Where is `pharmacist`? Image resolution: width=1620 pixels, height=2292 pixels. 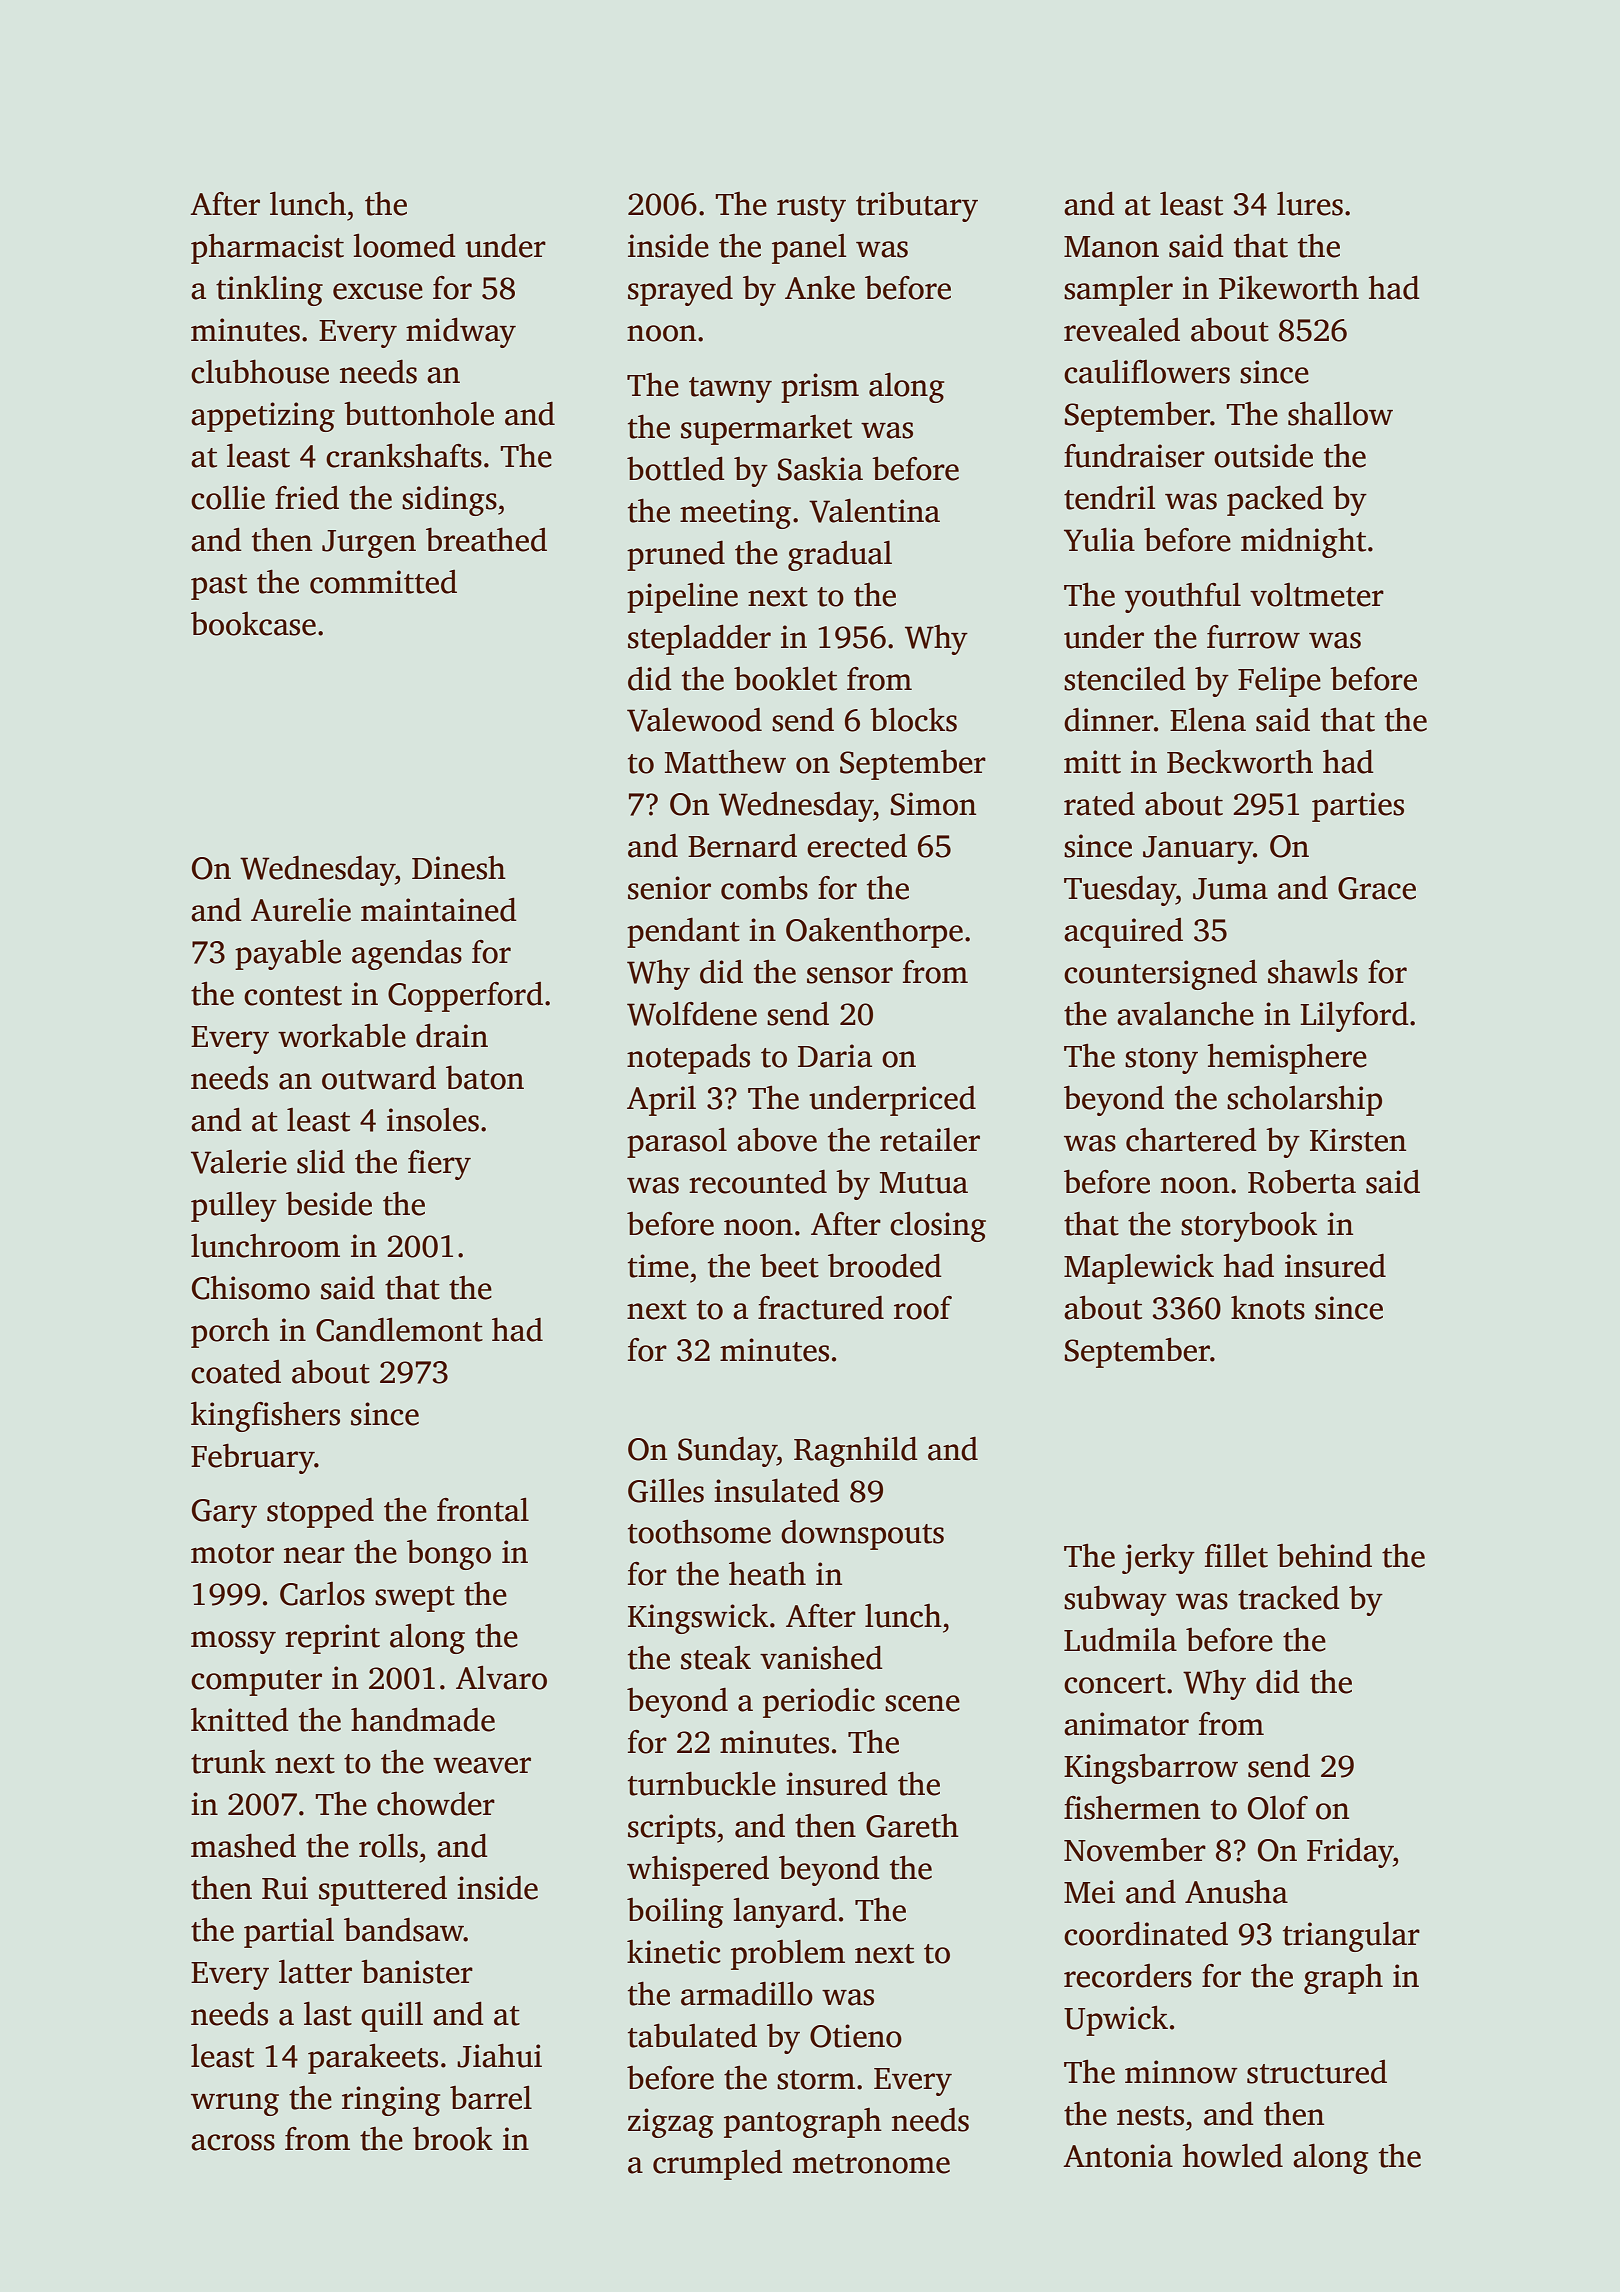
pharmacist is located at coordinates (267, 249).
